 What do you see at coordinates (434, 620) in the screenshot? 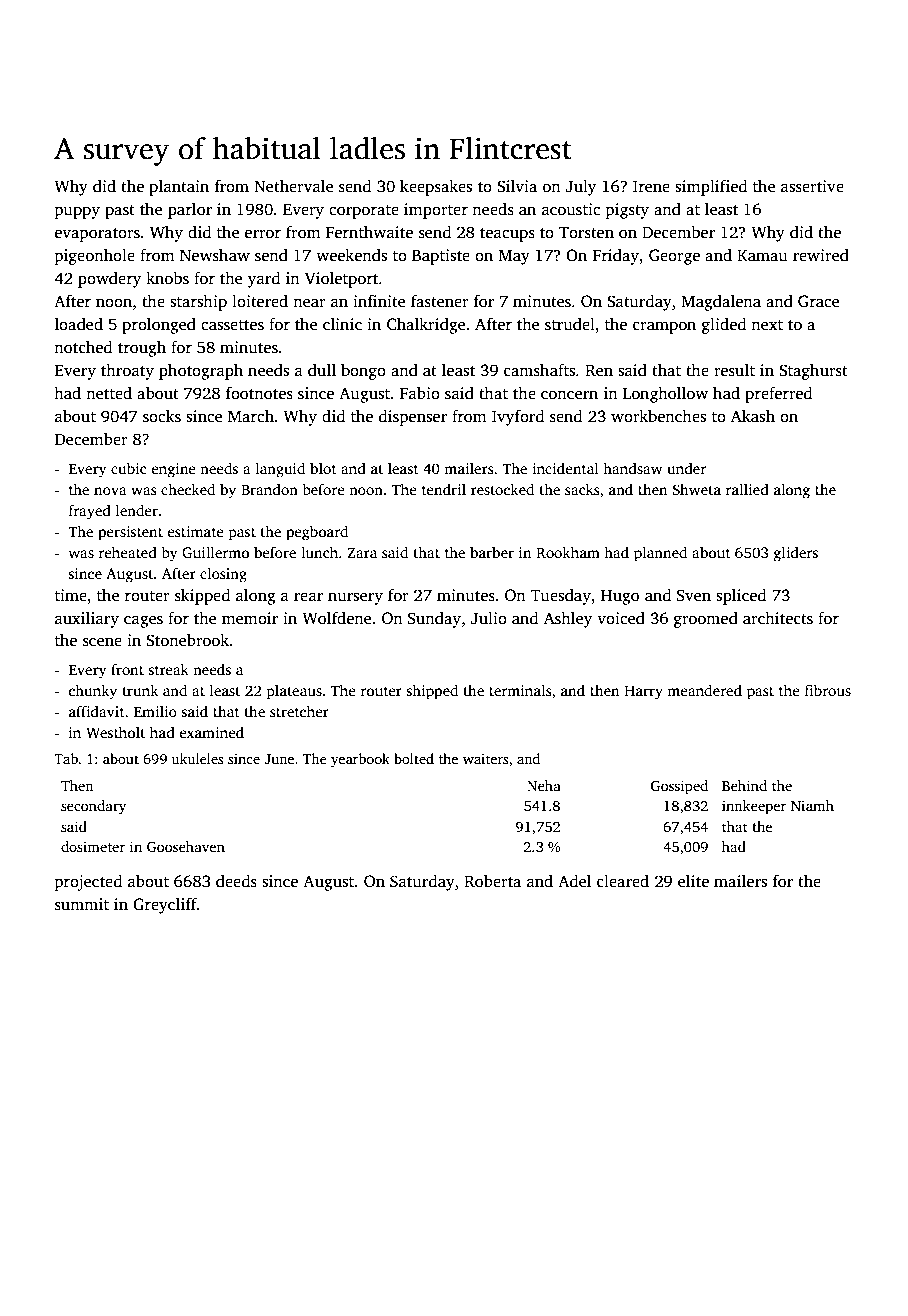
I see `Sunday` at bounding box center [434, 620].
